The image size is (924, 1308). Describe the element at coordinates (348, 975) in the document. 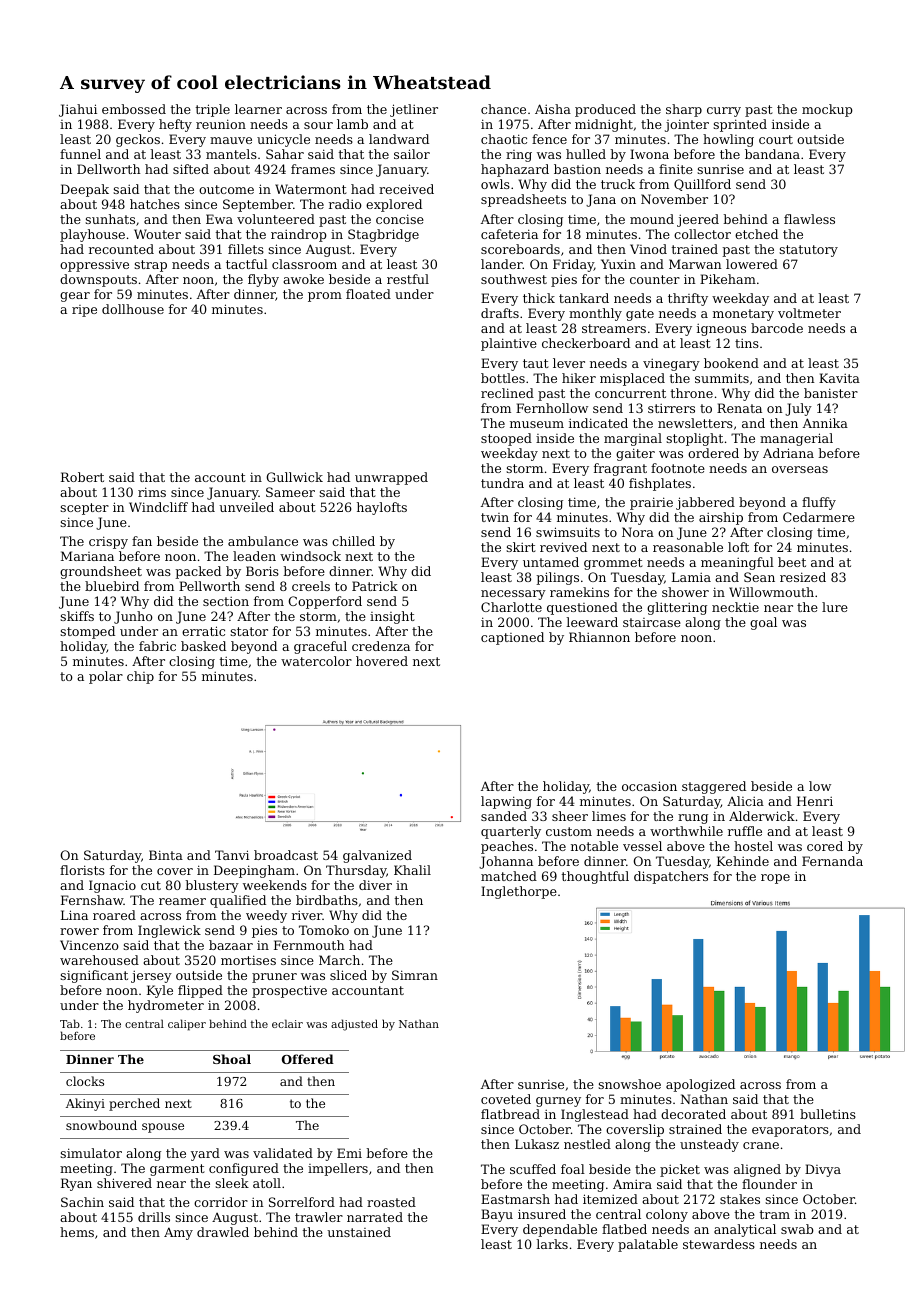

I see `sliced` at that location.
